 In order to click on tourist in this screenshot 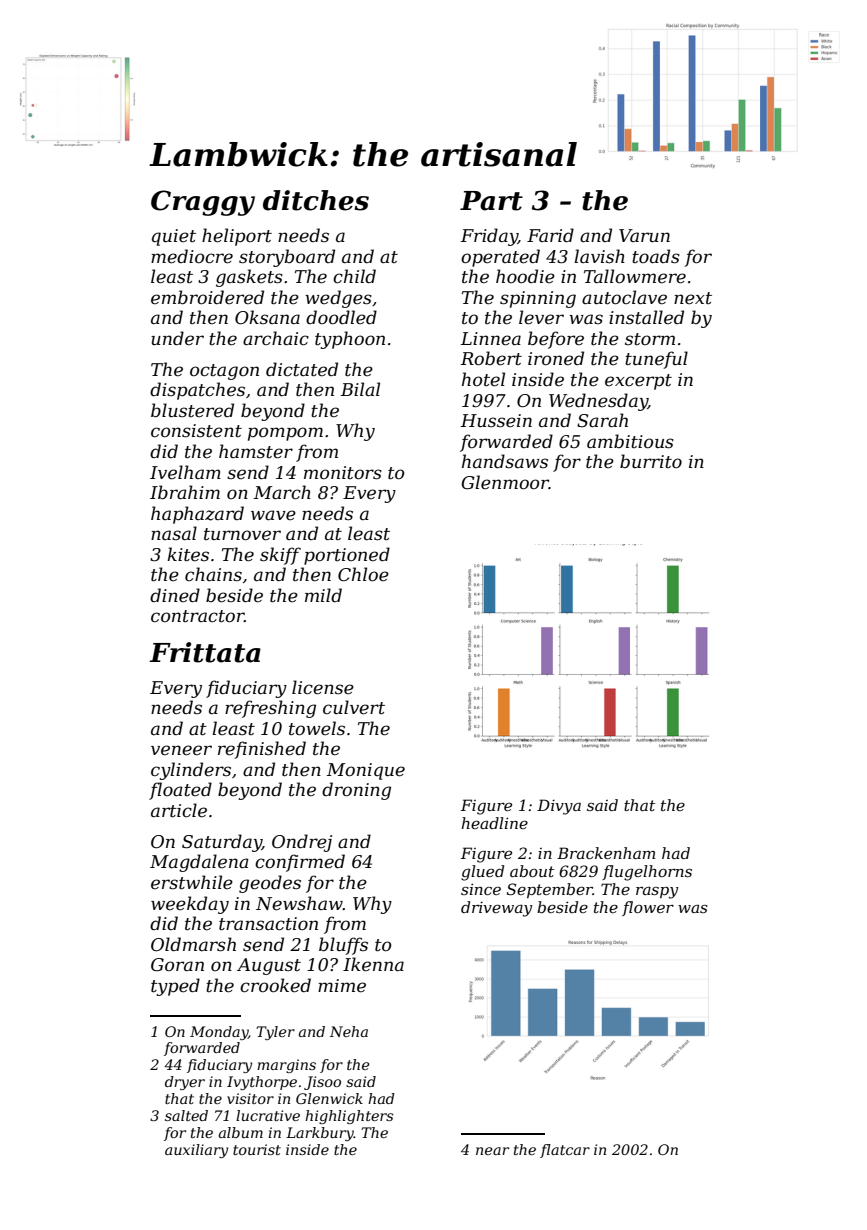, I will do `click(257, 1149)`.
